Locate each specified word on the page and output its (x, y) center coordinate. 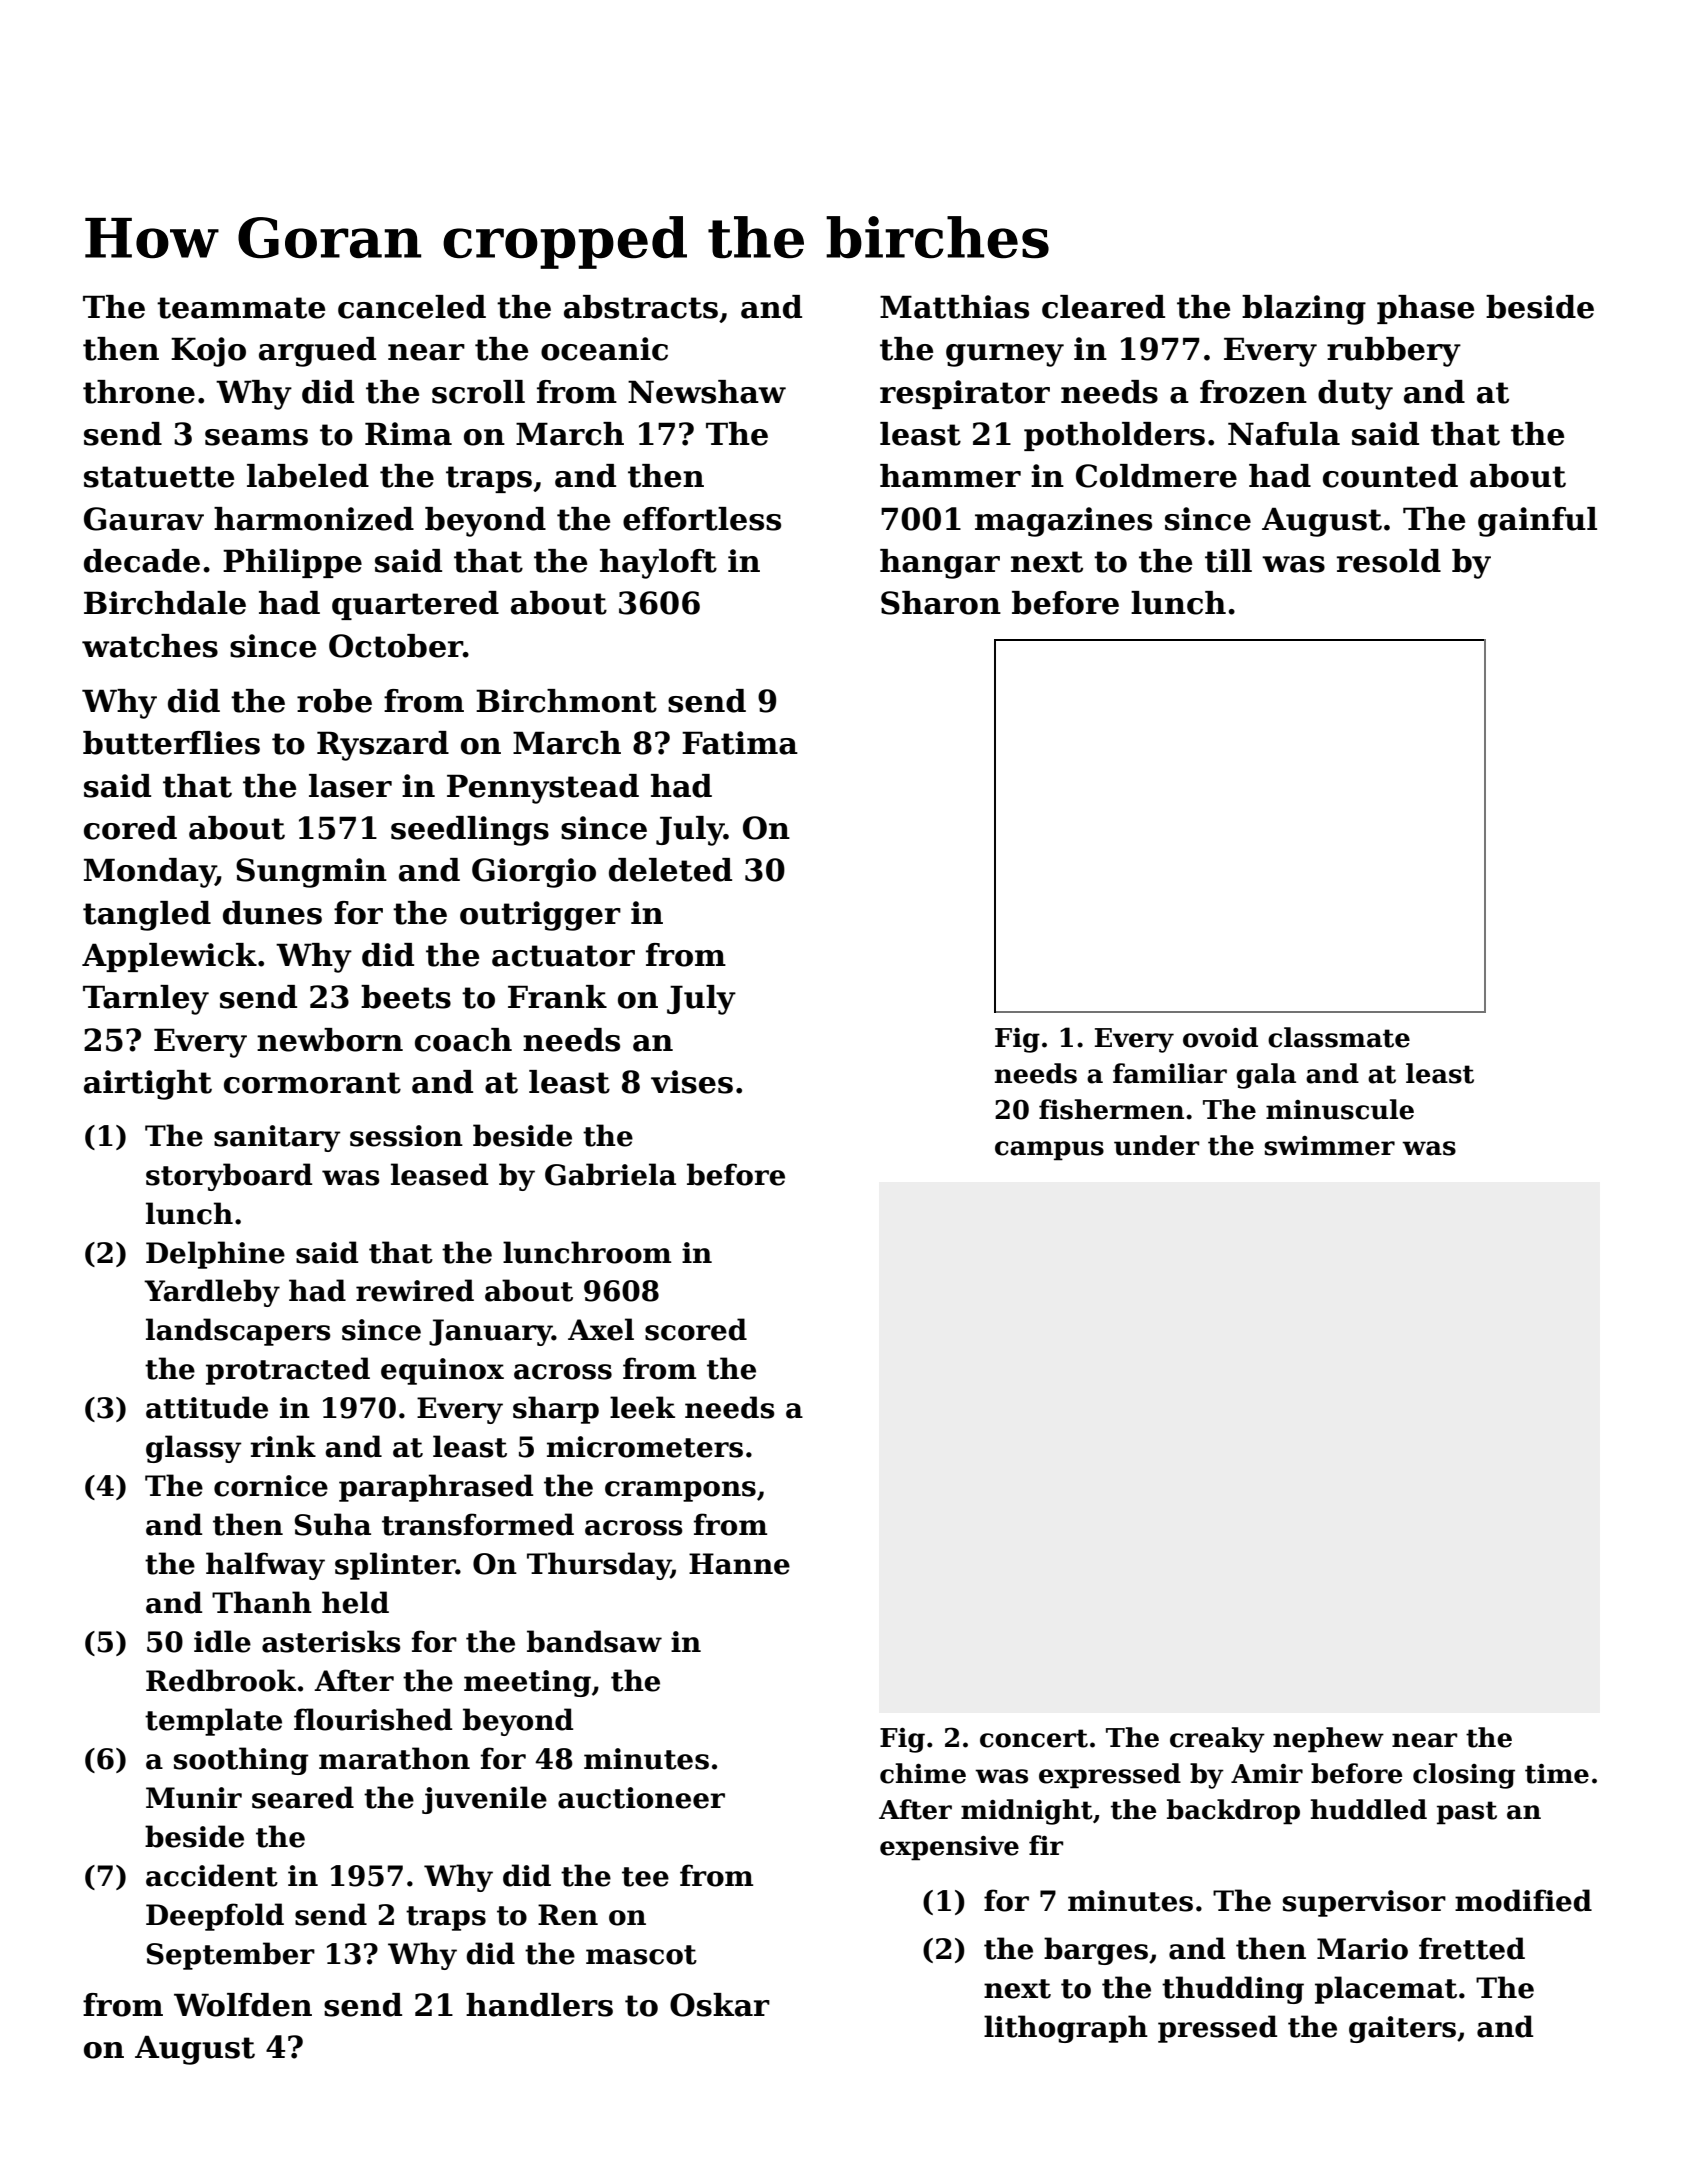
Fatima (740, 743)
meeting (527, 1683)
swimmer (1329, 1146)
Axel (601, 1329)
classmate (1339, 1037)
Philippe (292, 563)
